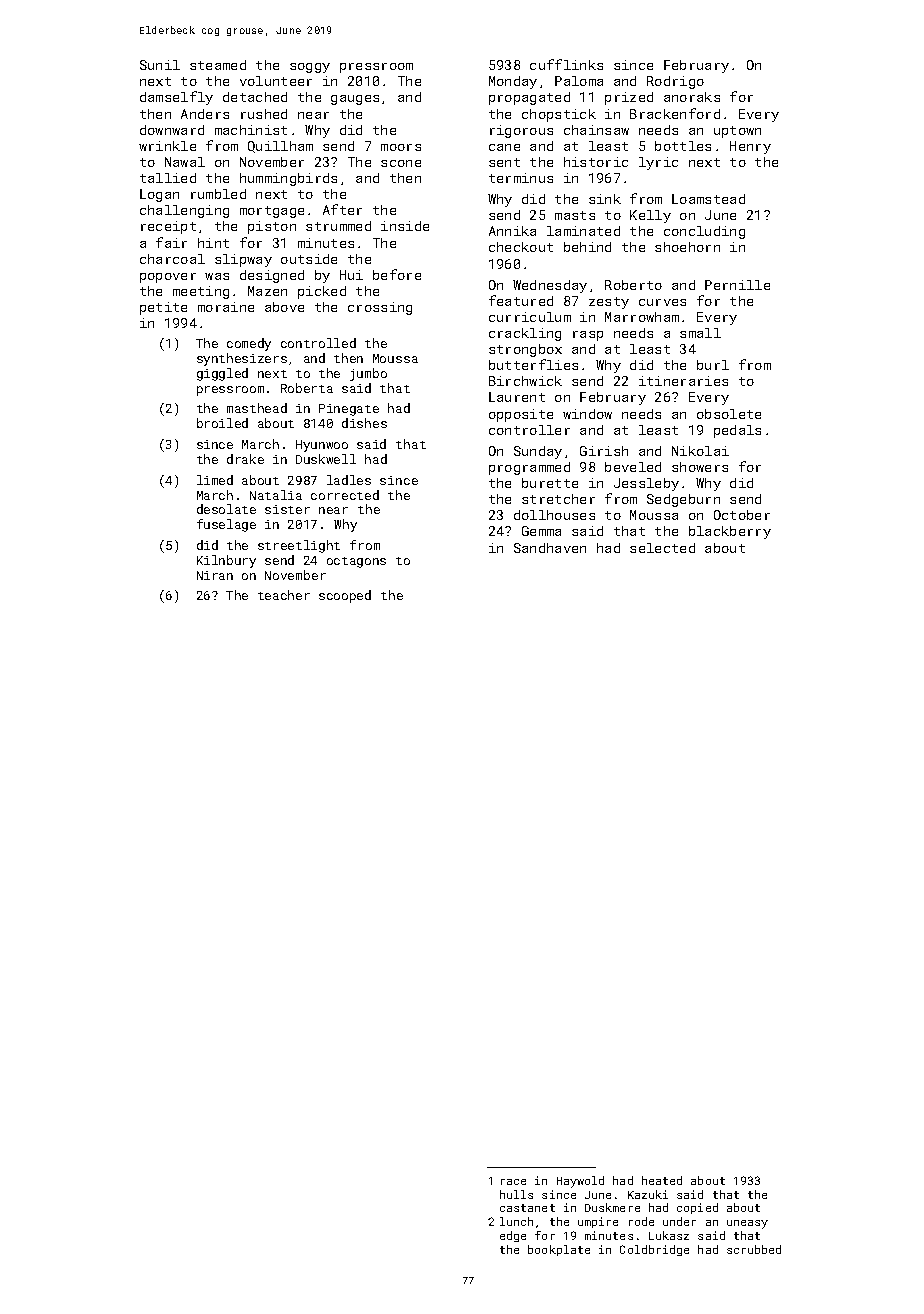 This image has height=1314, width=924. What do you see at coordinates (675, 82) in the image?
I see `Rodrigo` at bounding box center [675, 82].
